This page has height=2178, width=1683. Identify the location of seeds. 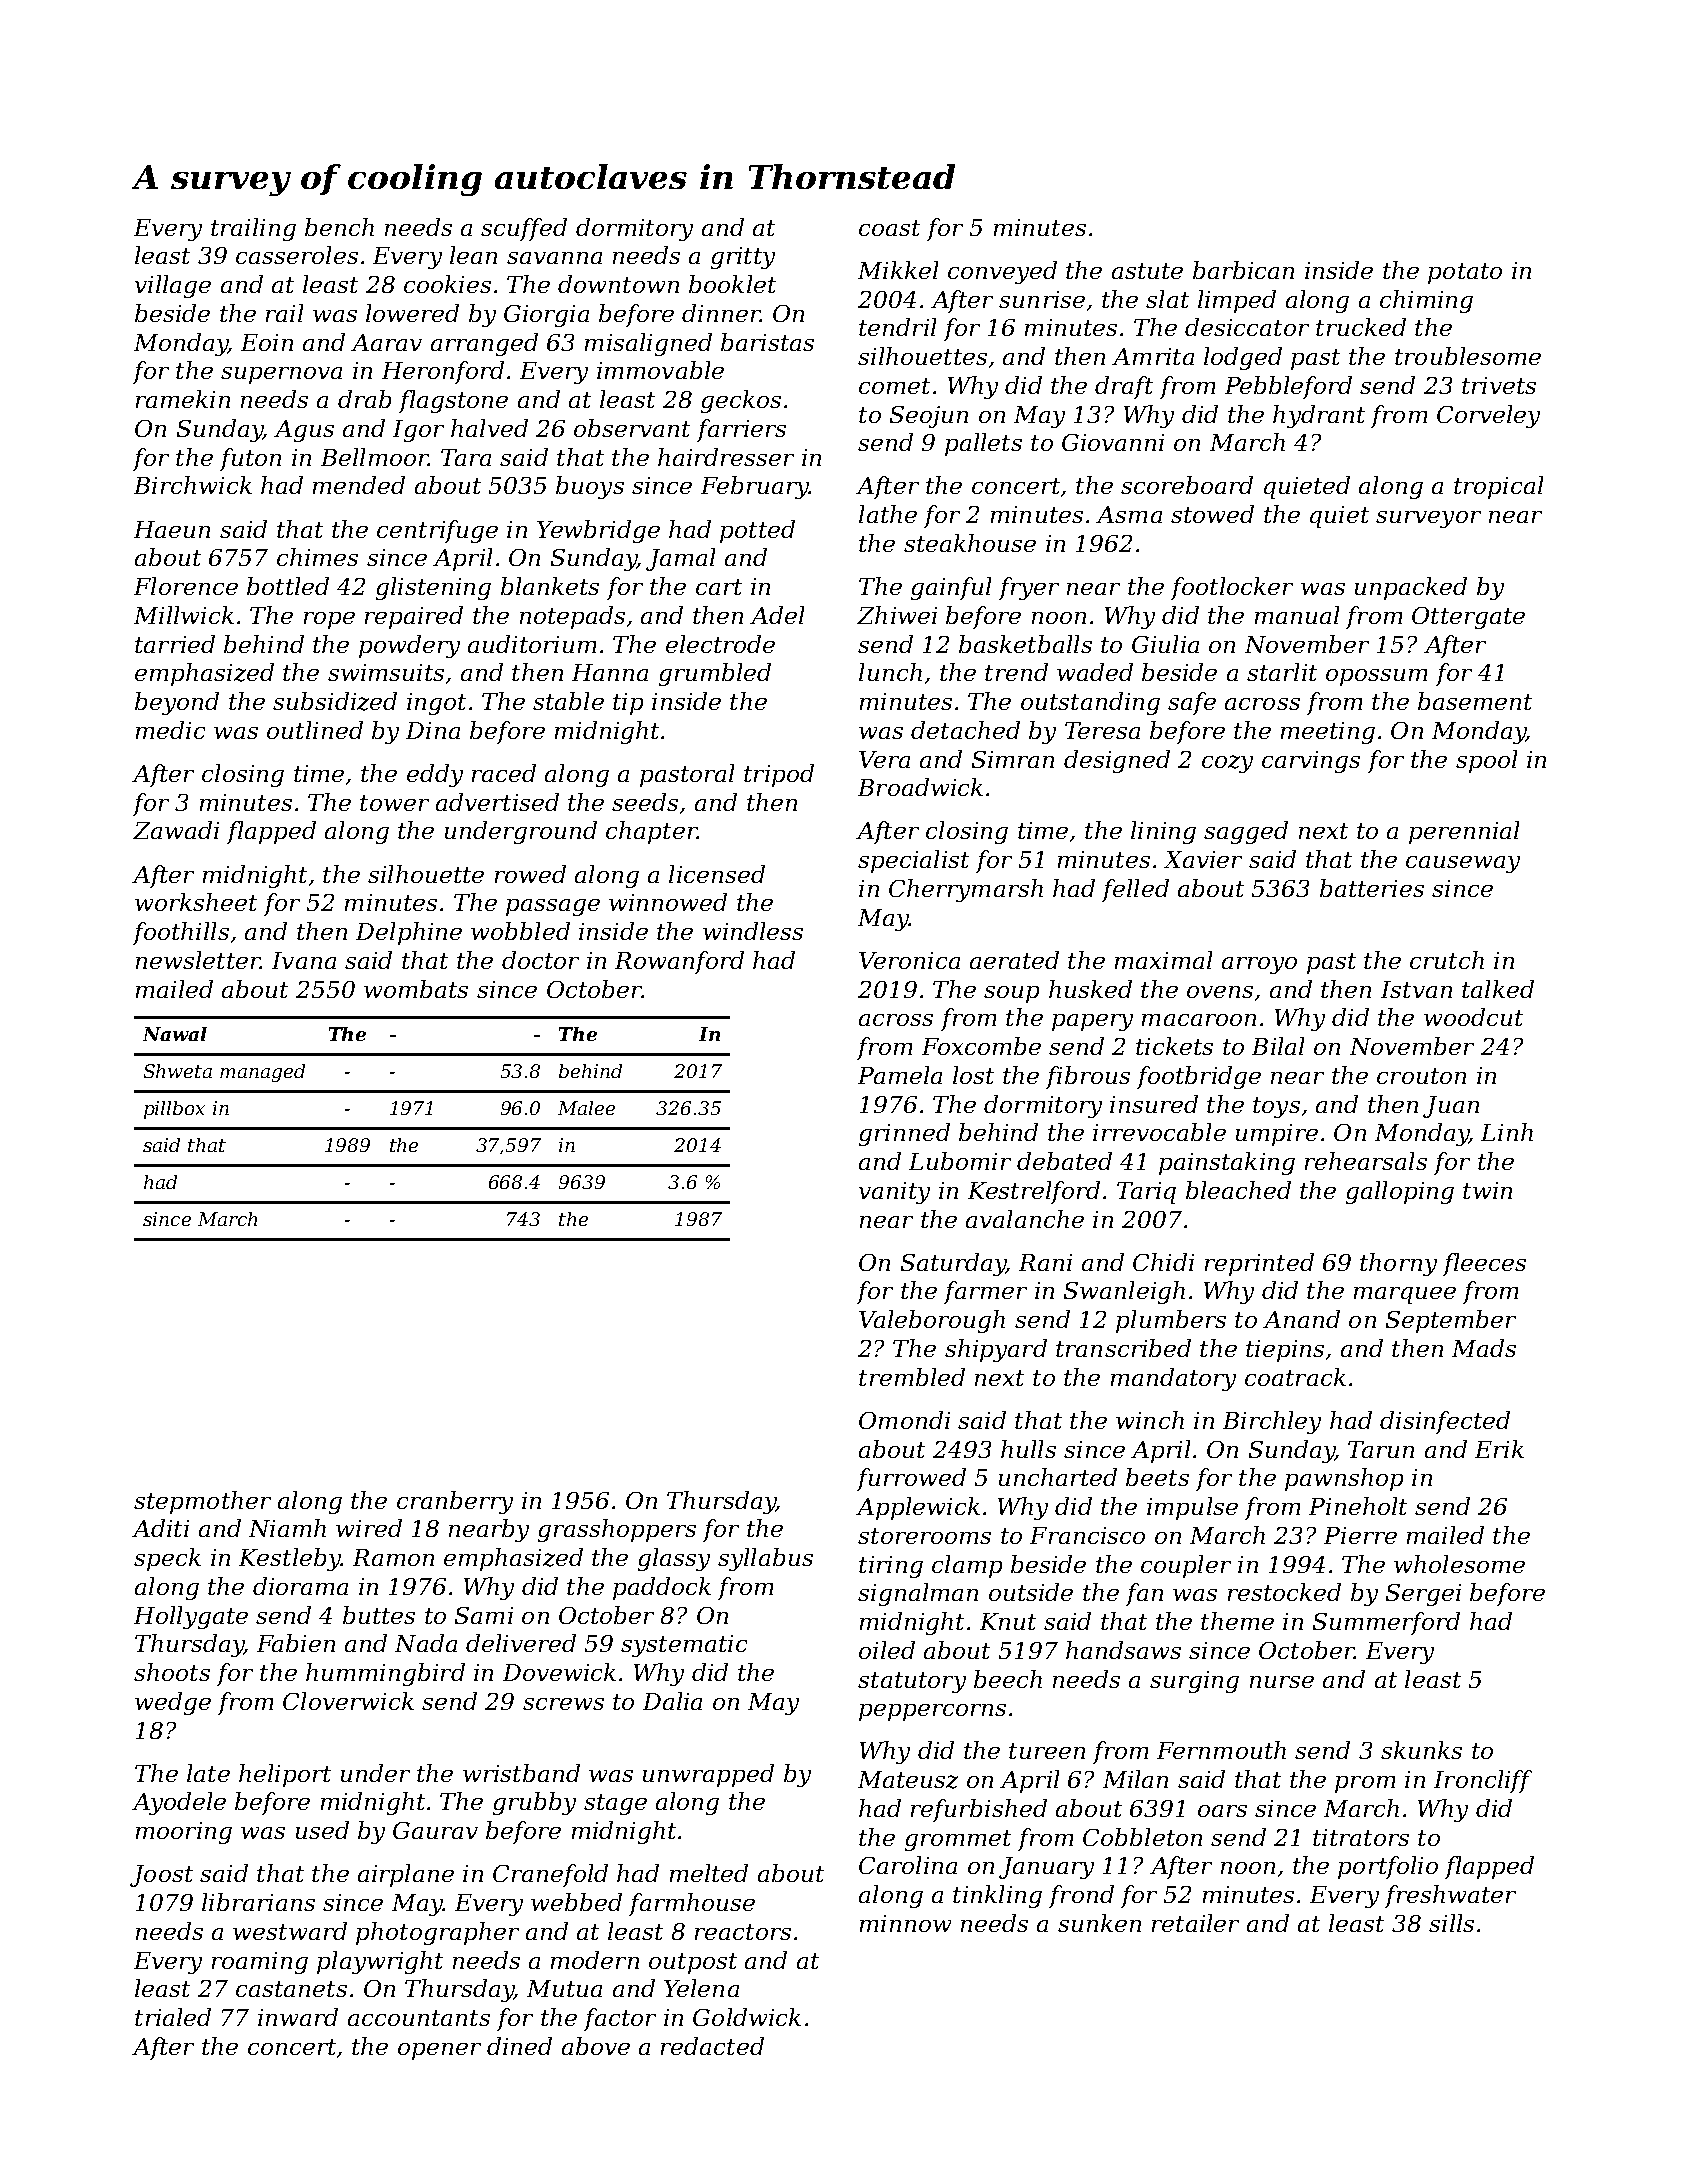
(645, 802).
